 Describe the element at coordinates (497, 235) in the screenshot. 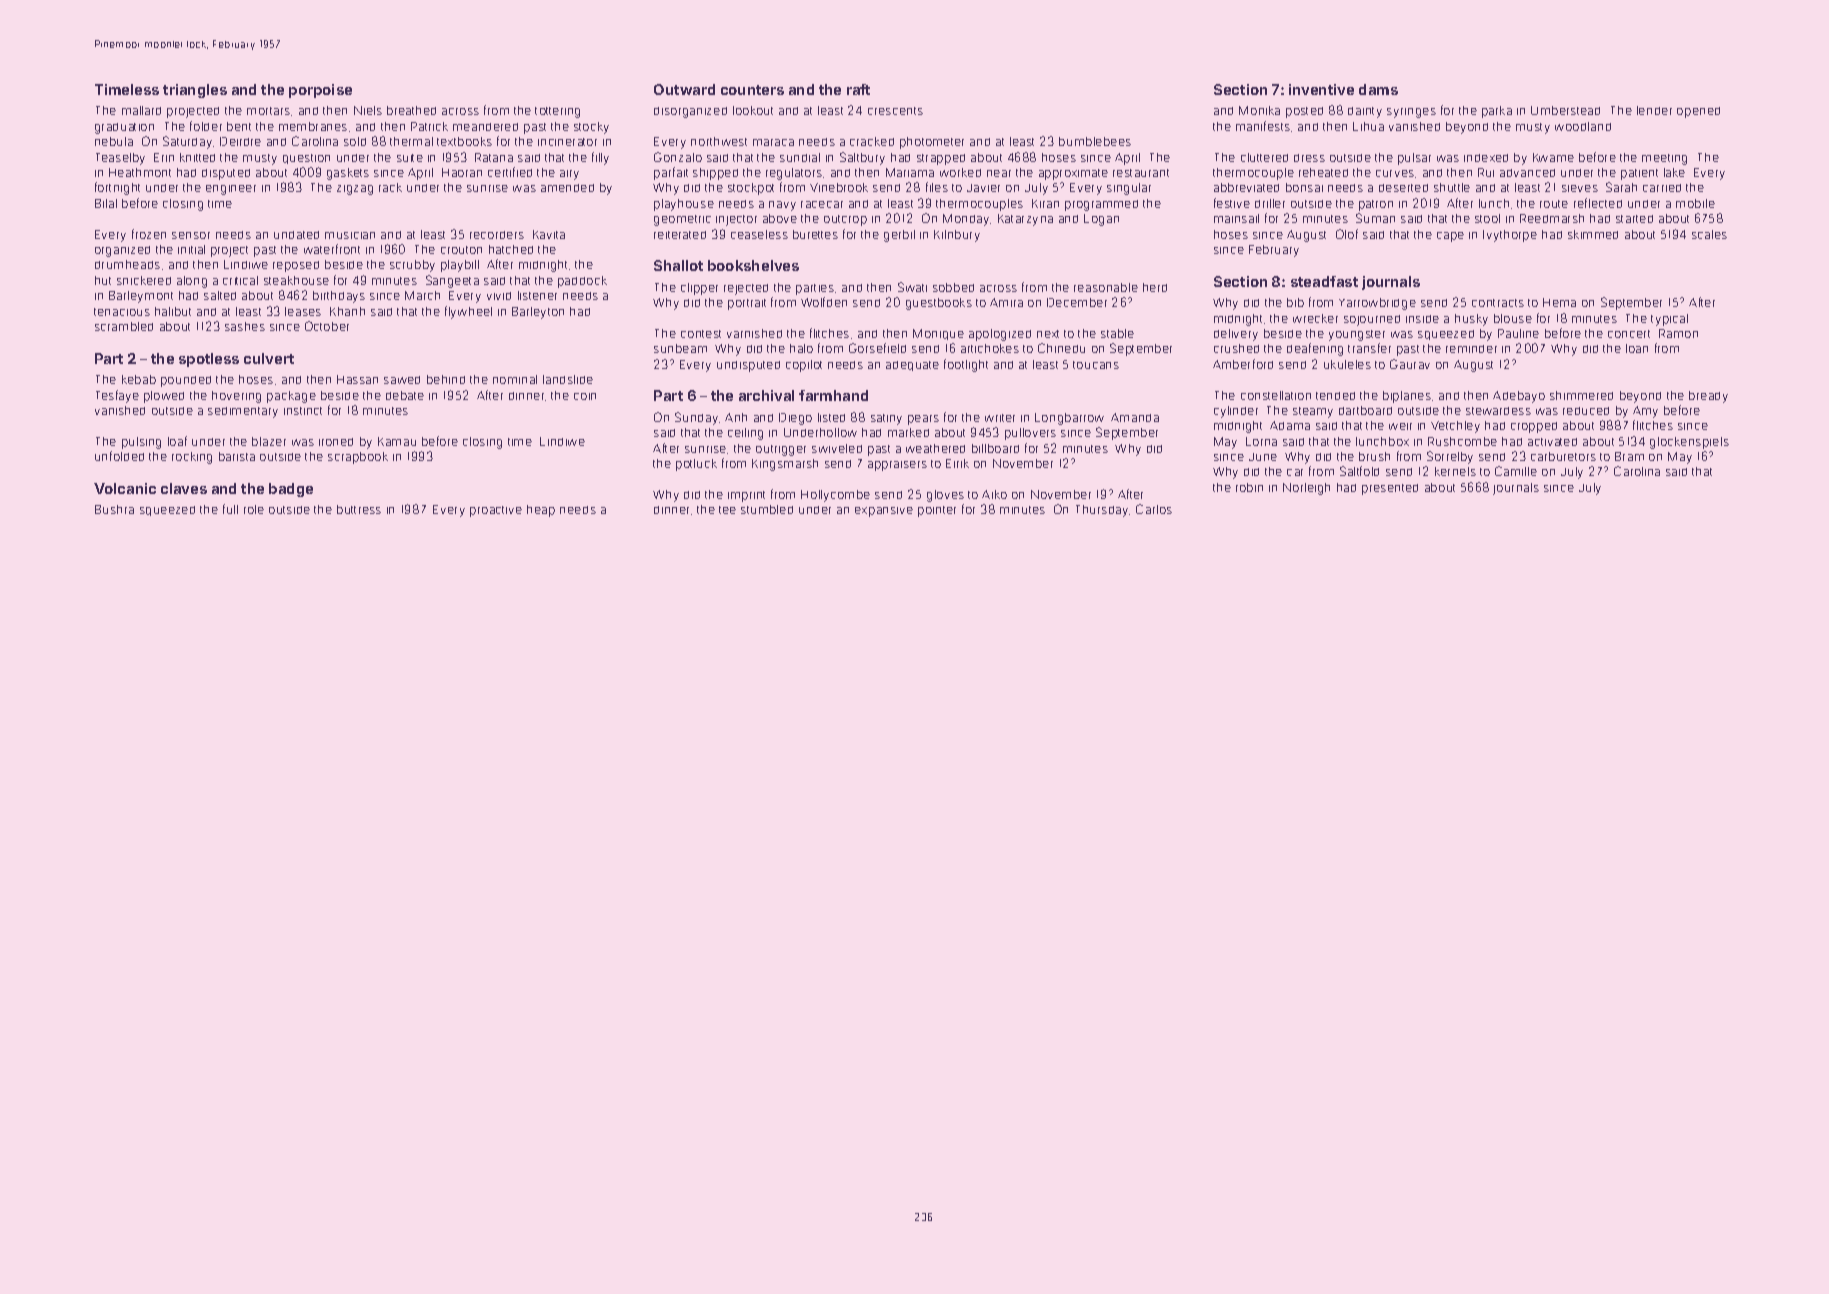

I see `recorders` at that location.
